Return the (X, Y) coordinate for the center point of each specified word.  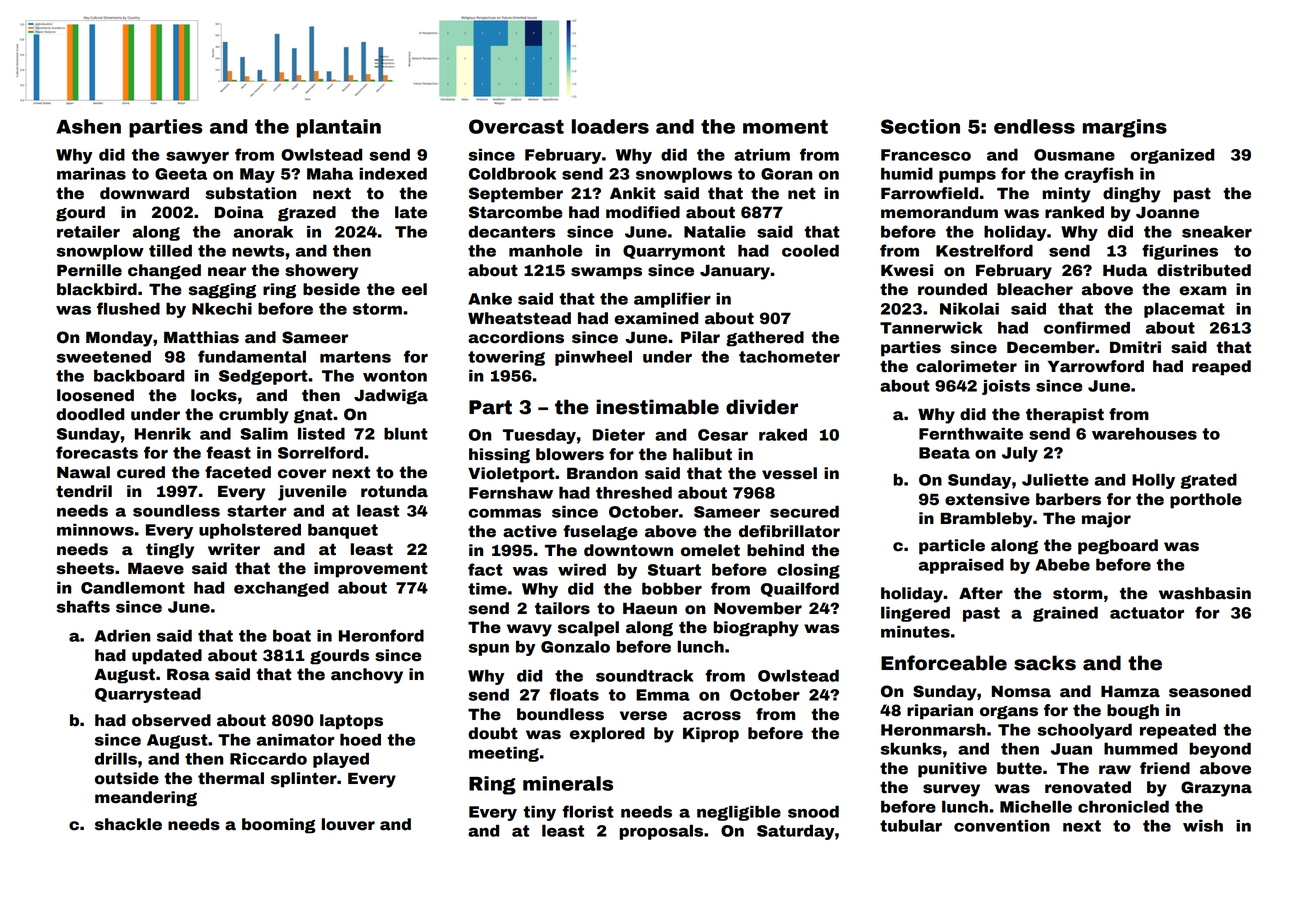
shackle (128, 824)
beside (331, 289)
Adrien (122, 636)
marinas (91, 174)
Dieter (619, 435)
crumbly (254, 416)
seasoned (1210, 691)
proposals (661, 832)
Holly (1153, 481)
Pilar (700, 337)
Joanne (1167, 213)
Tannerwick (931, 328)
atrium (762, 155)
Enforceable (944, 663)
